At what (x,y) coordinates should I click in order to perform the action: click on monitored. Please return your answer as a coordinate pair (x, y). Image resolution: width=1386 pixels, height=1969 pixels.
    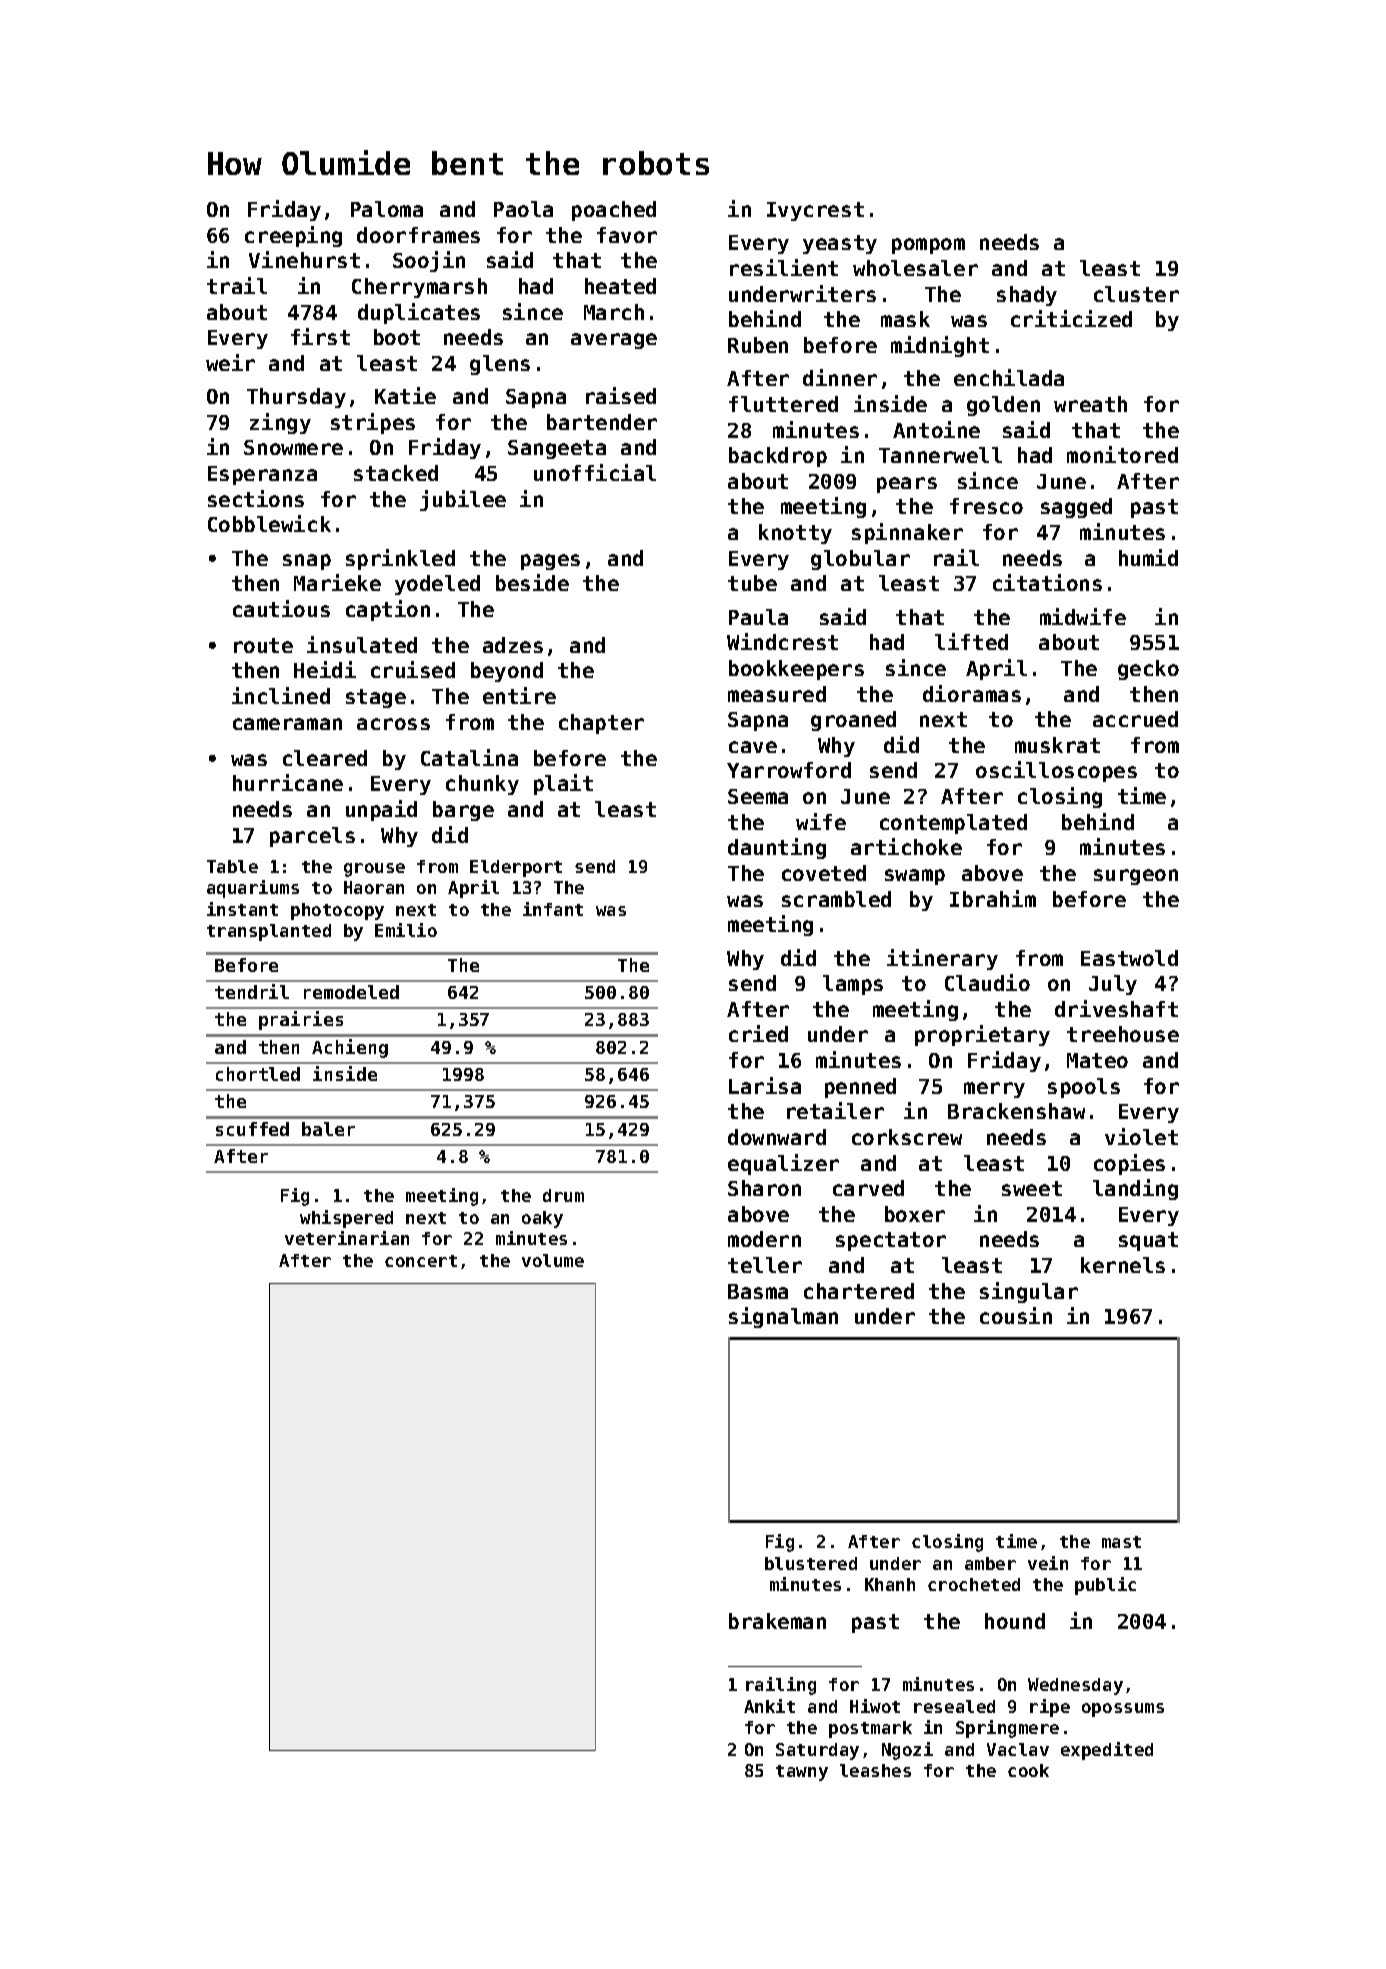
    Looking at the image, I should click on (1122, 454).
